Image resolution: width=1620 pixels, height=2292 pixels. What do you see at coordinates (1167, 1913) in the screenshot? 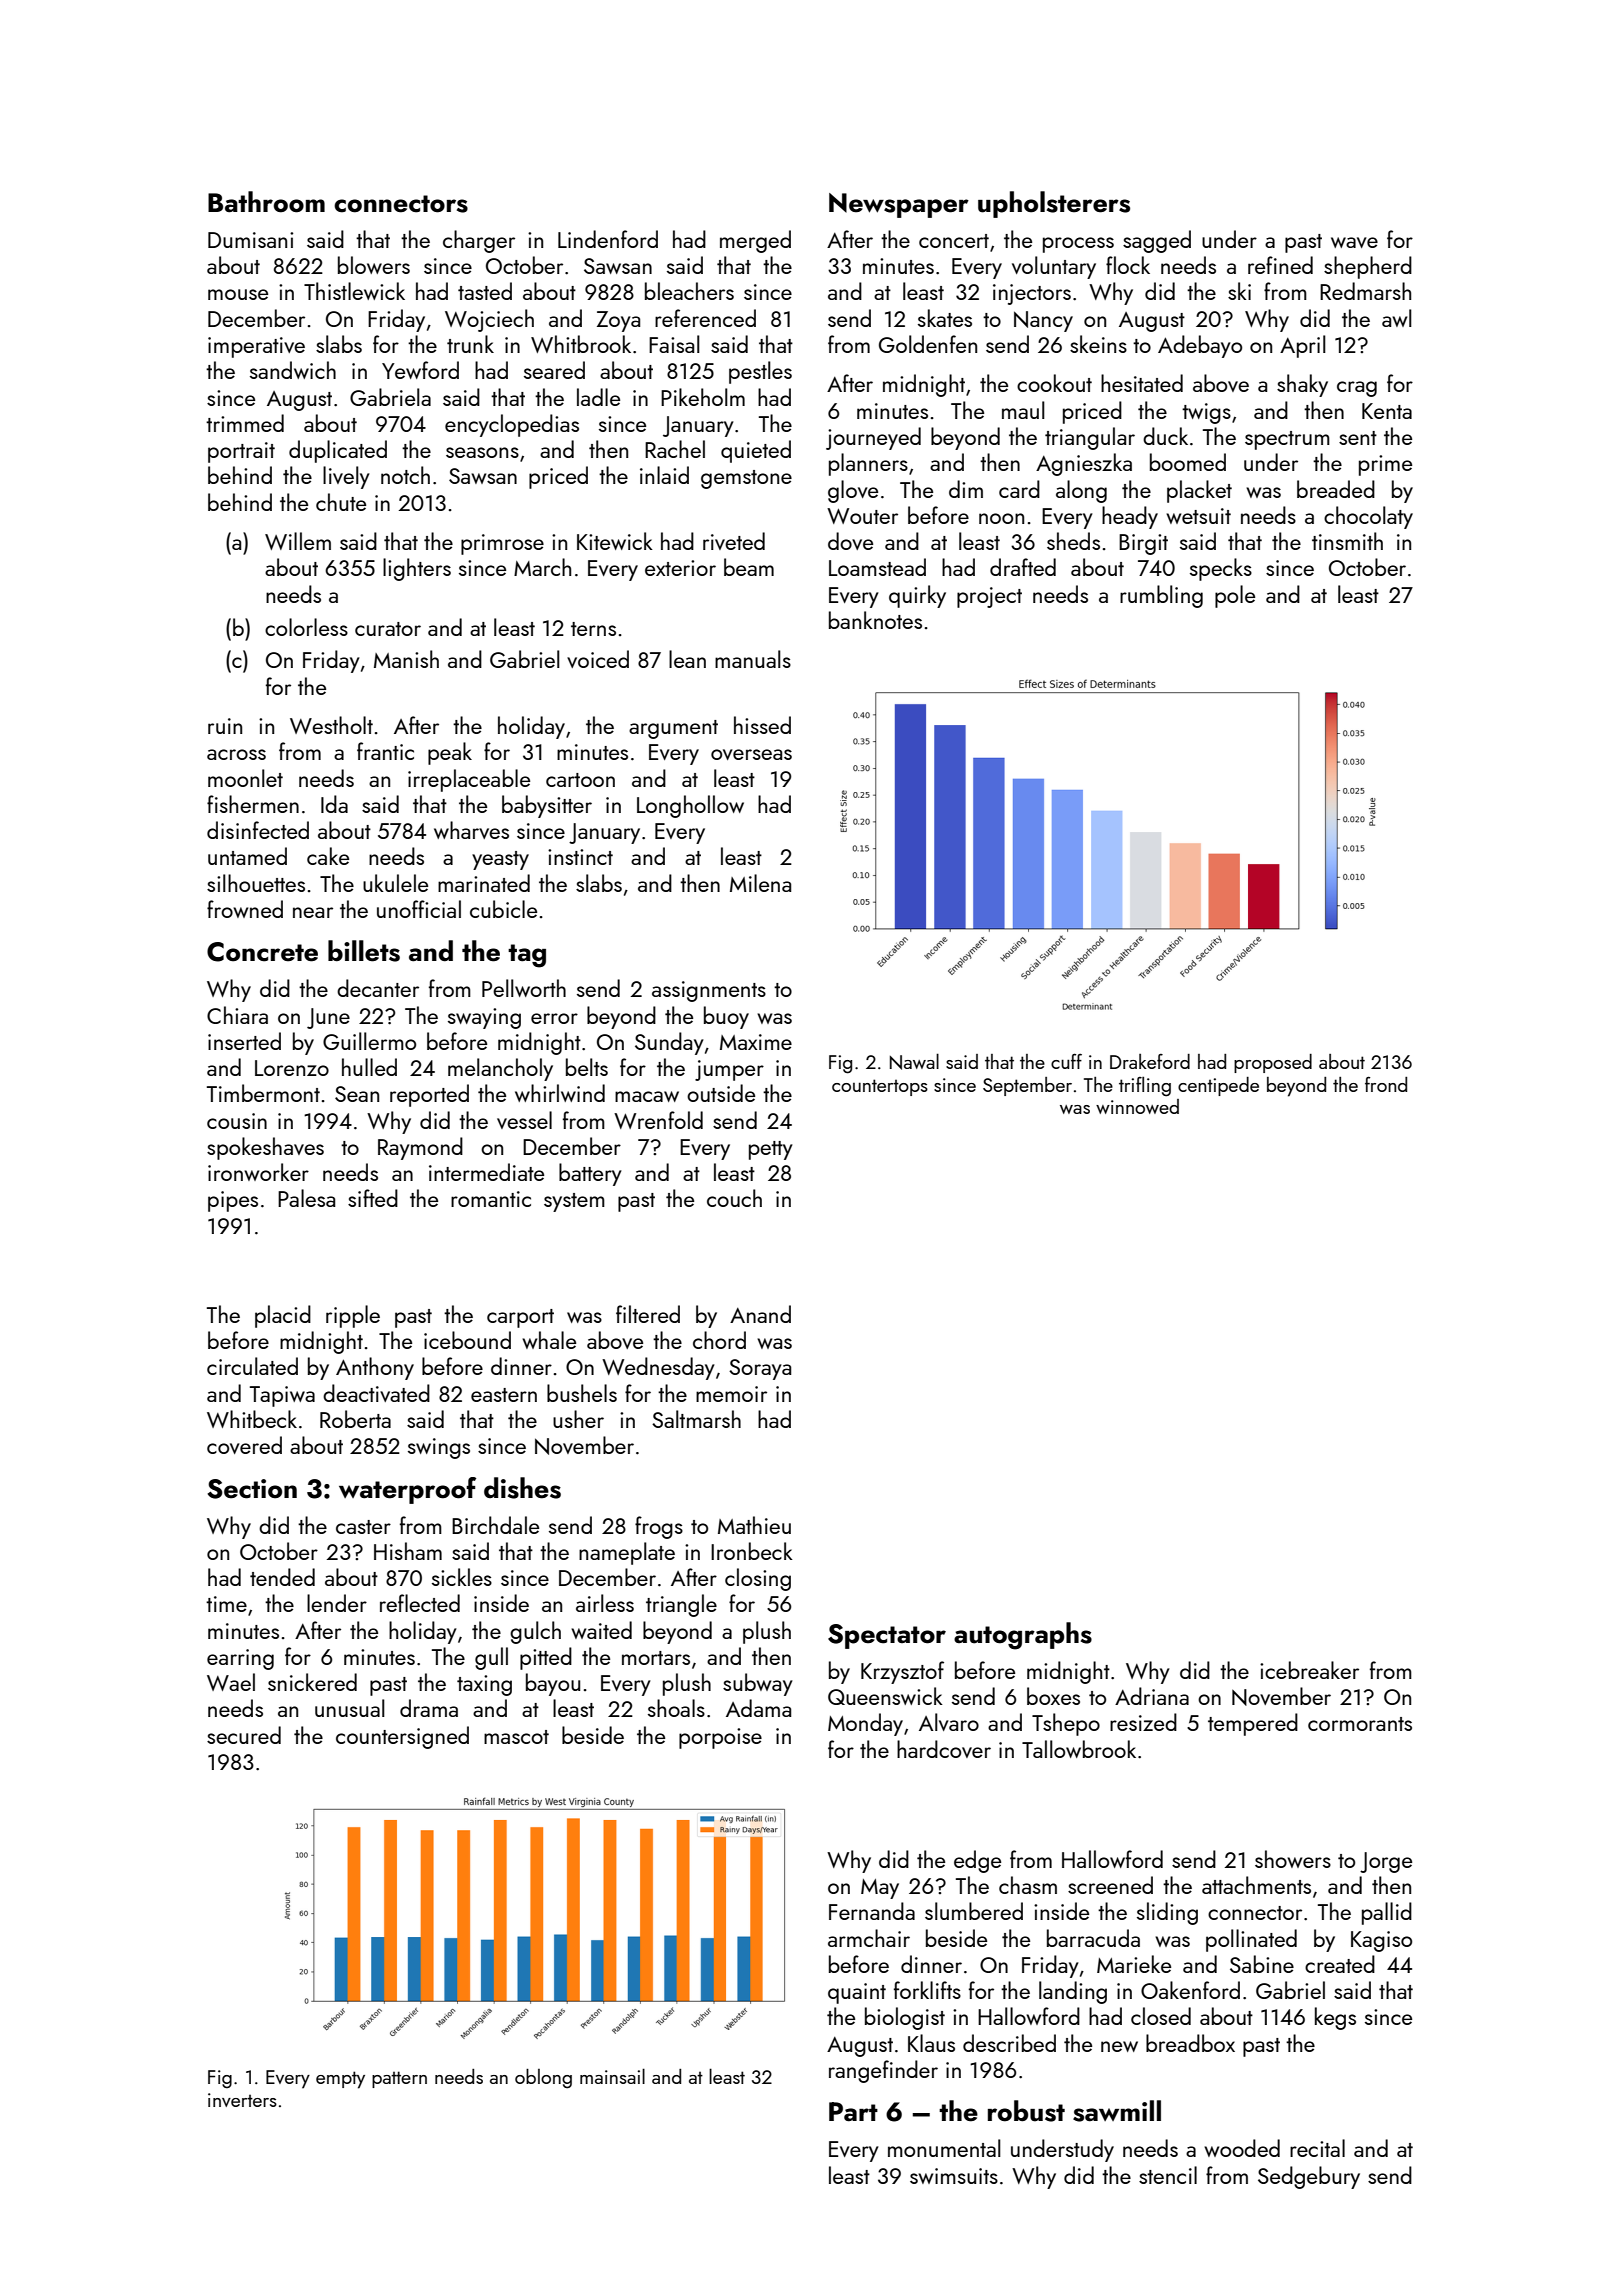
I see `sliding` at bounding box center [1167, 1913].
